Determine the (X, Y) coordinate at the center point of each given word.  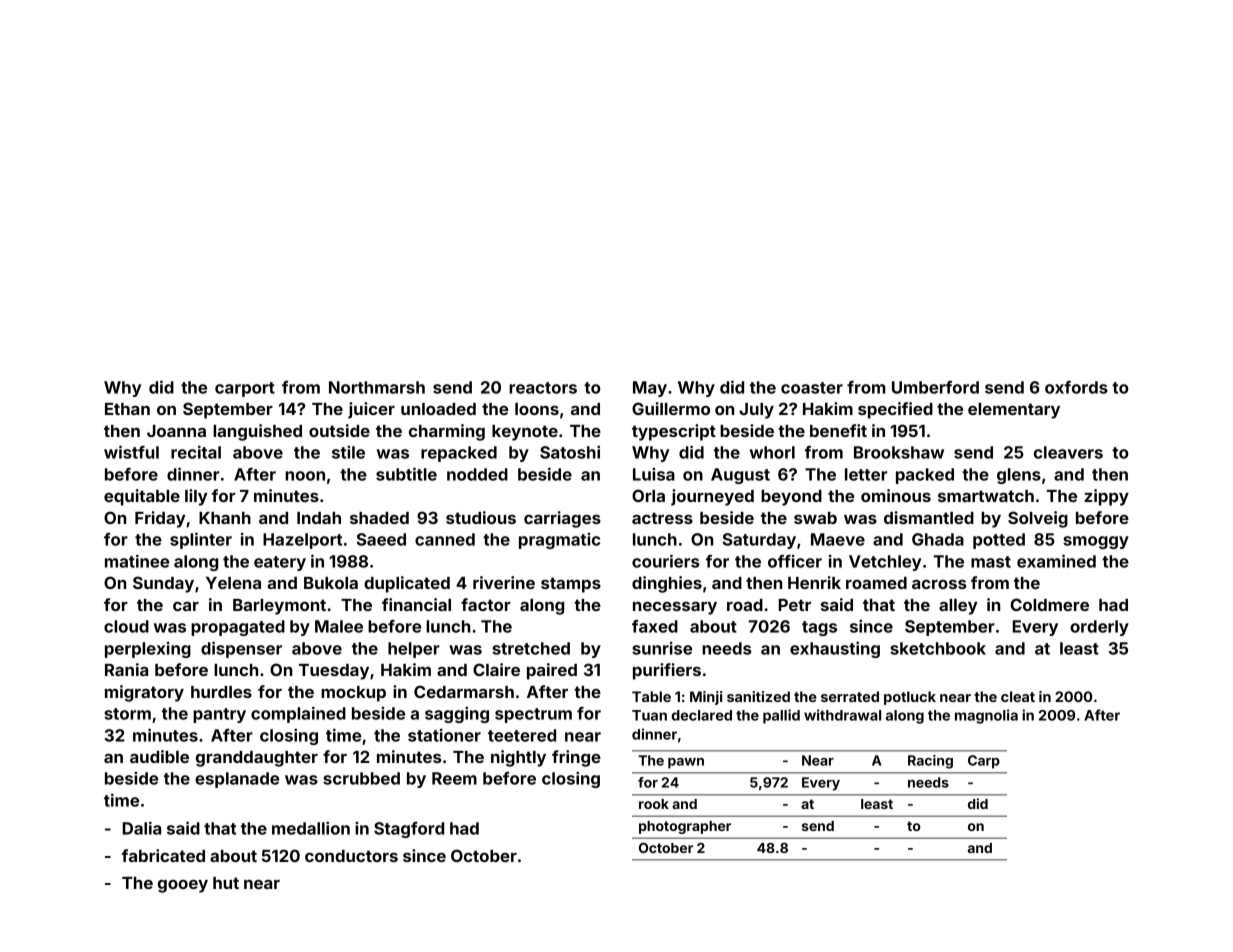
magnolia (986, 716)
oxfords (1076, 387)
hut (226, 883)
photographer (685, 827)
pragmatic (559, 541)
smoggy (1096, 542)
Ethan (127, 409)
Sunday (163, 584)
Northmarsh (377, 387)
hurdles (221, 692)
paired (552, 671)
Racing (930, 762)
